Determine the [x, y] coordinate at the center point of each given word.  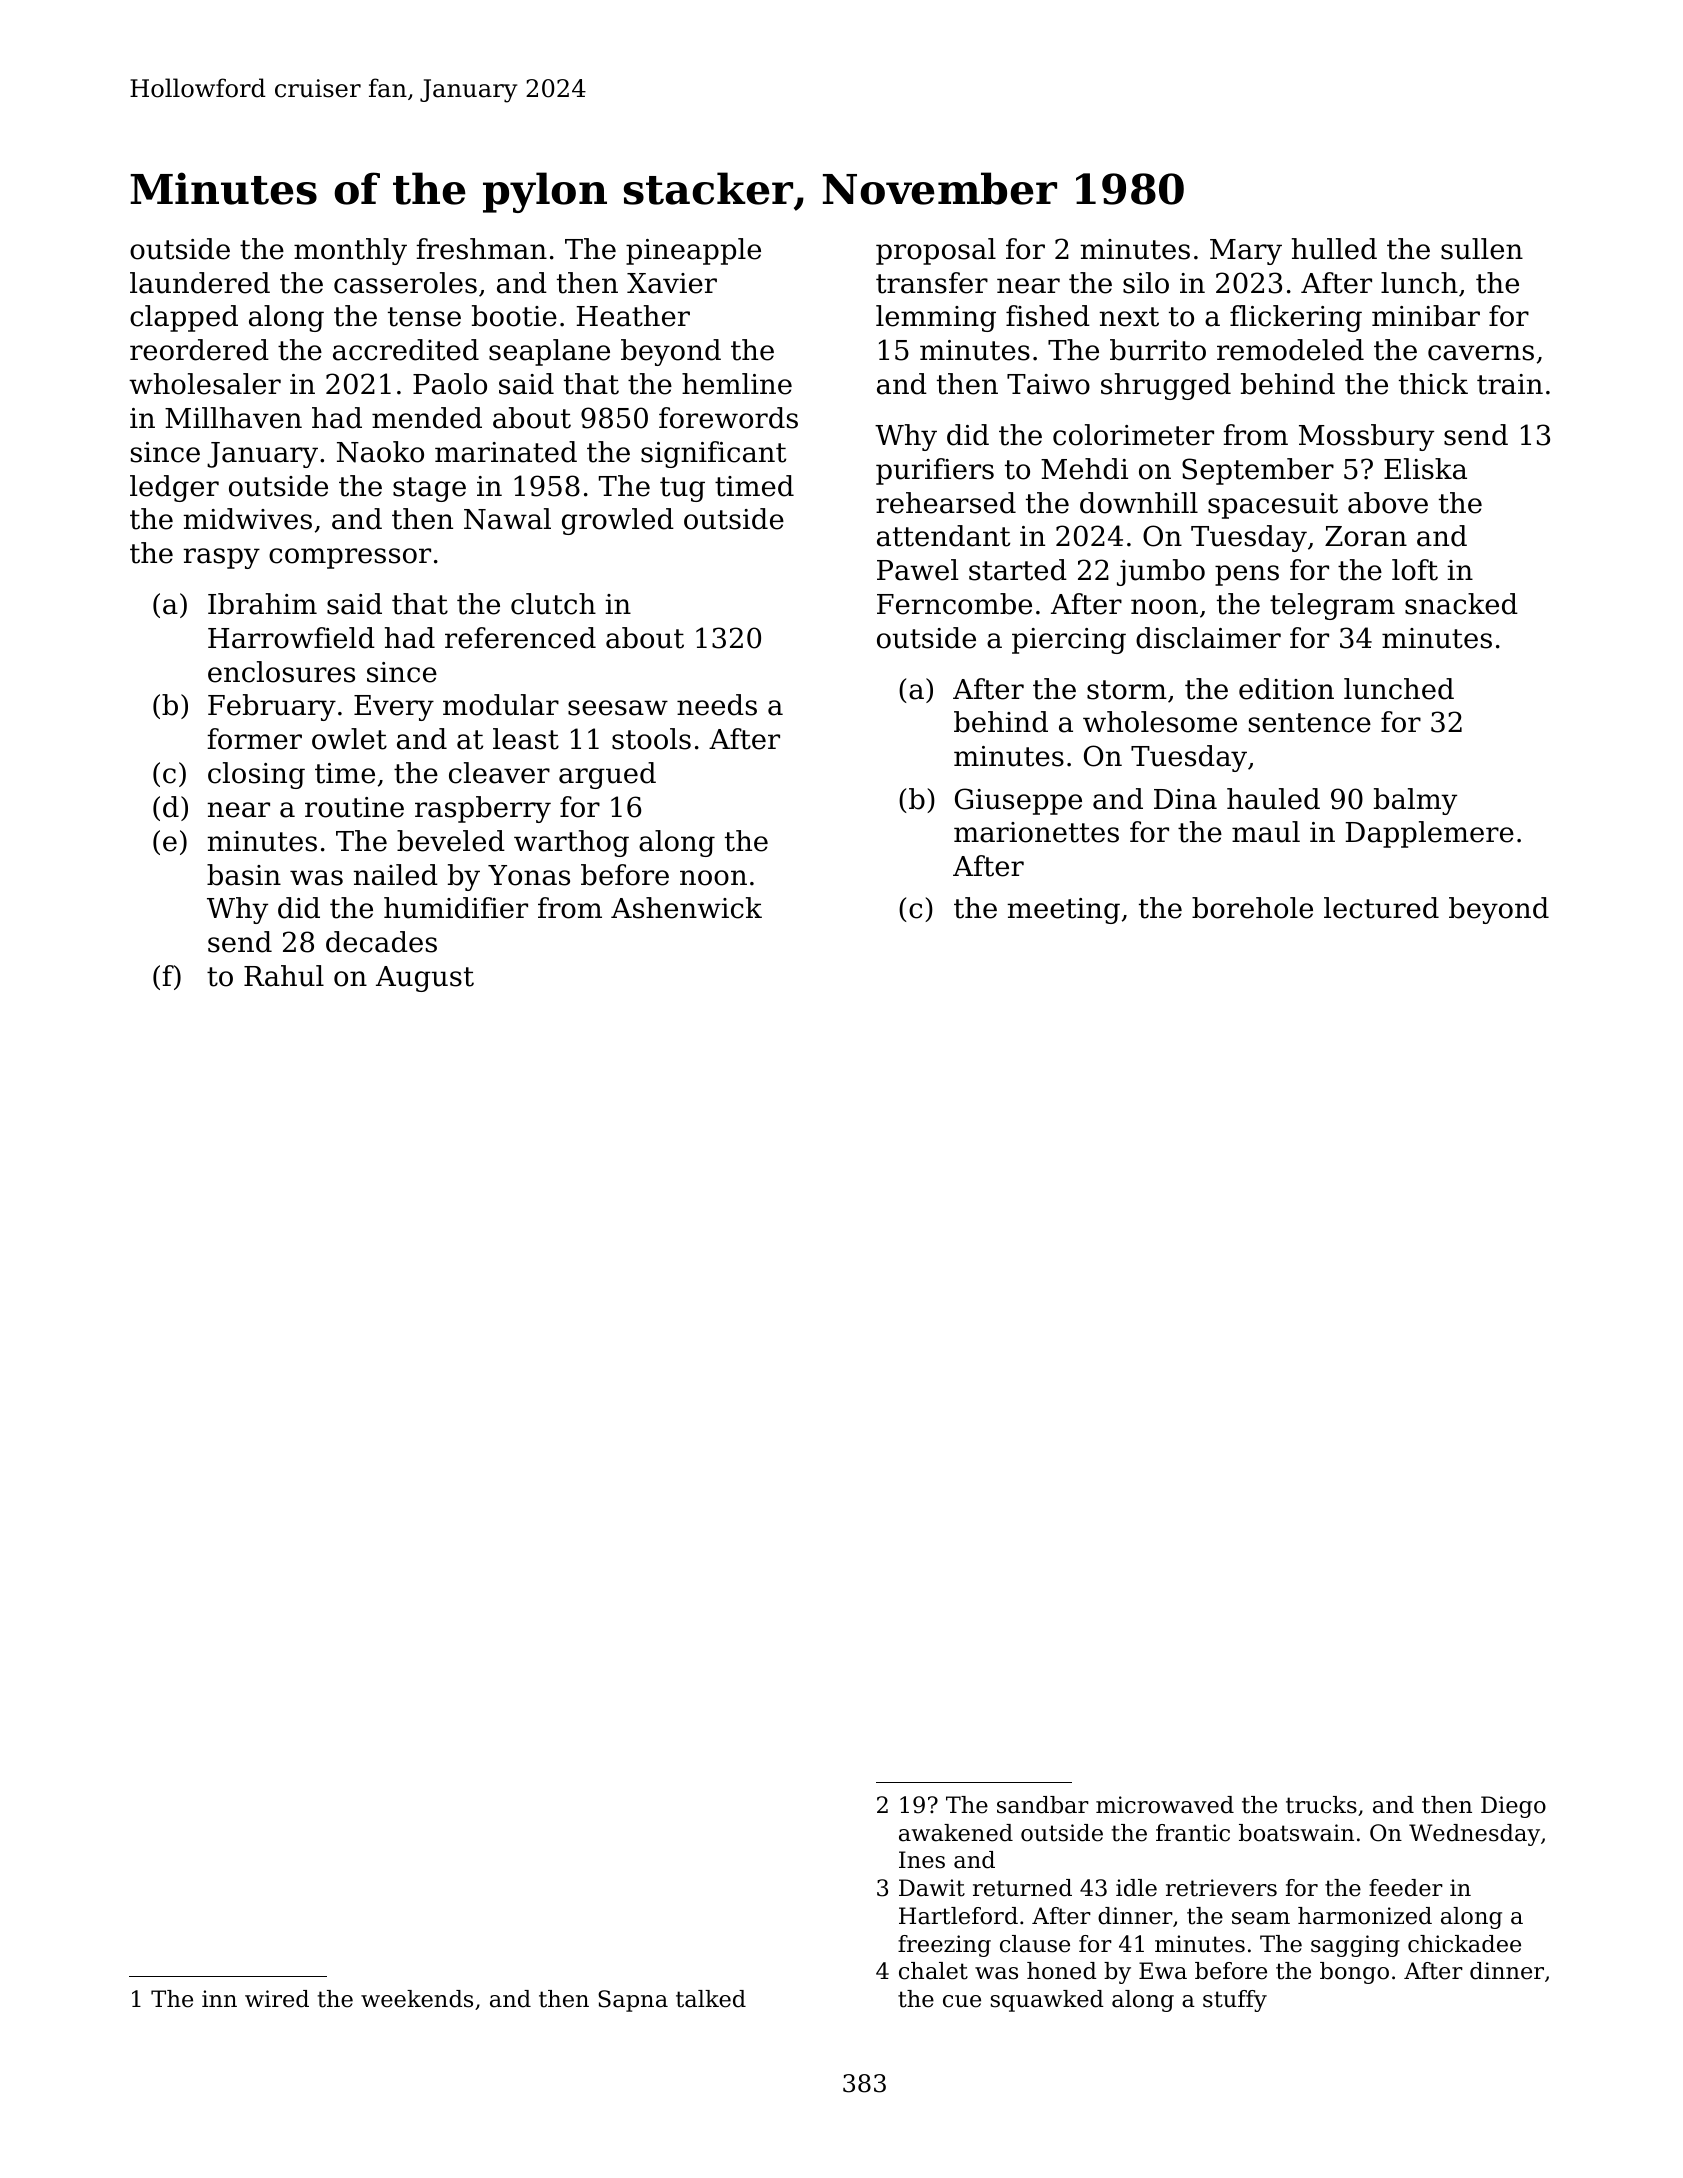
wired [277, 1999]
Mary [1246, 252]
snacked [1461, 604]
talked [711, 1999]
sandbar [1043, 1805]
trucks [1321, 1805]
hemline [737, 384]
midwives [247, 519]
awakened [956, 1833]
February [272, 707]
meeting [1063, 911]
